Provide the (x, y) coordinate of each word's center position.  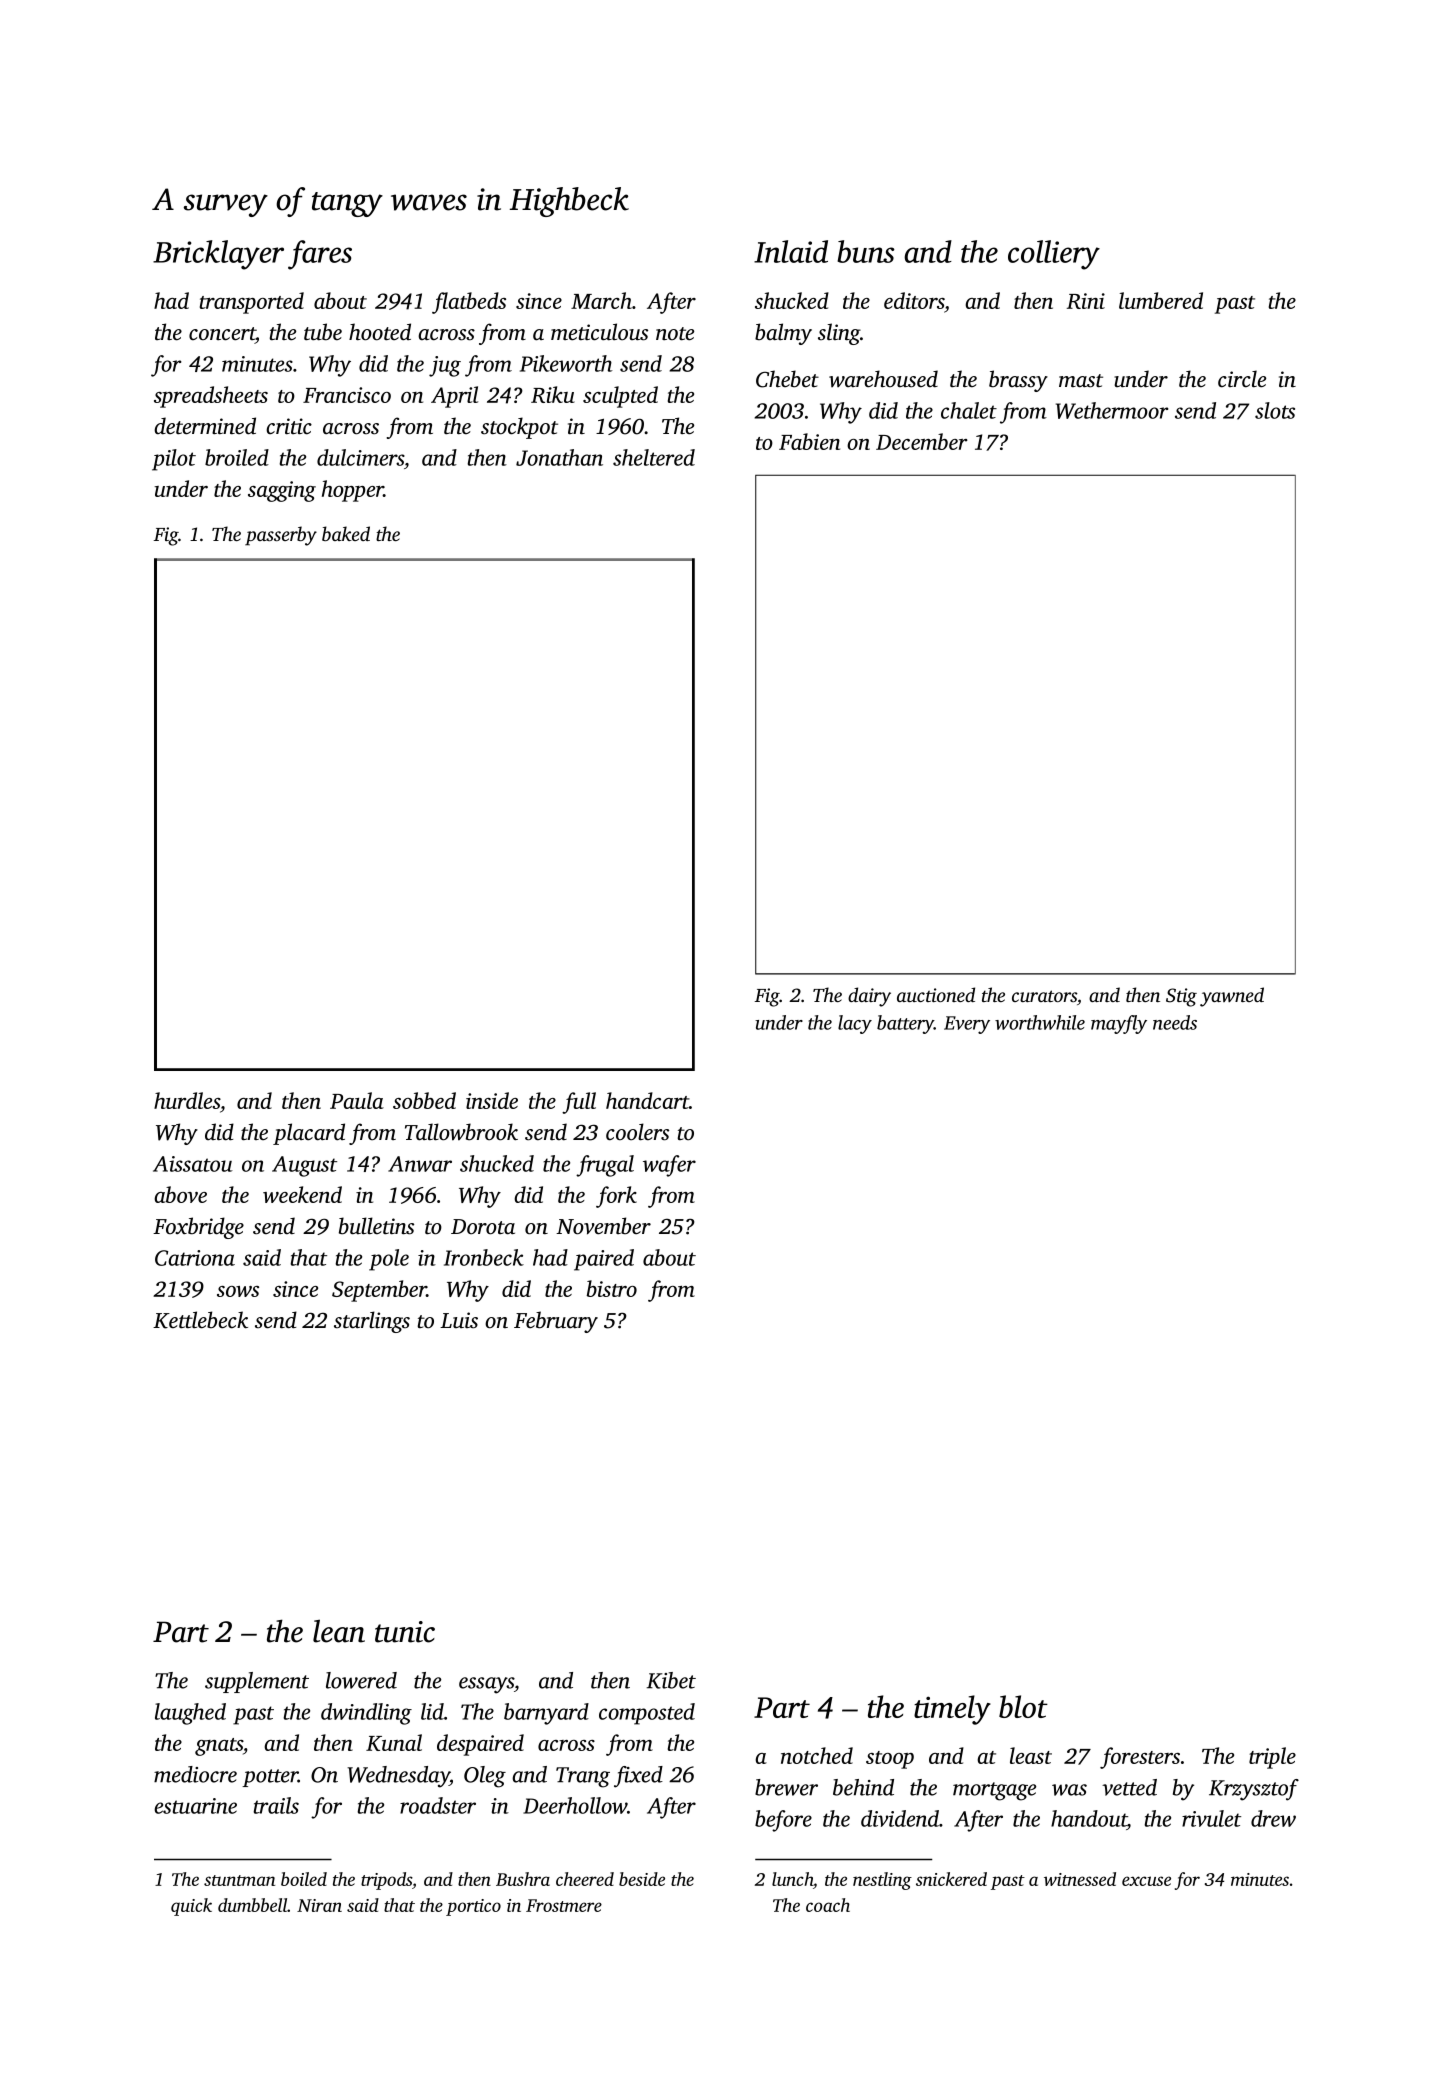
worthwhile (1040, 1022)
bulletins (376, 1226)
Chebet (787, 379)
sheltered (654, 457)
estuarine (195, 1806)
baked (346, 533)
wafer (669, 1166)
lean (339, 1631)
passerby (281, 536)
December (922, 441)
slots (1275, 410)
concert (222, 335)
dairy (869, 997)
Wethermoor (1112, 410)
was (1069, 1790)
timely (952, 1710)
